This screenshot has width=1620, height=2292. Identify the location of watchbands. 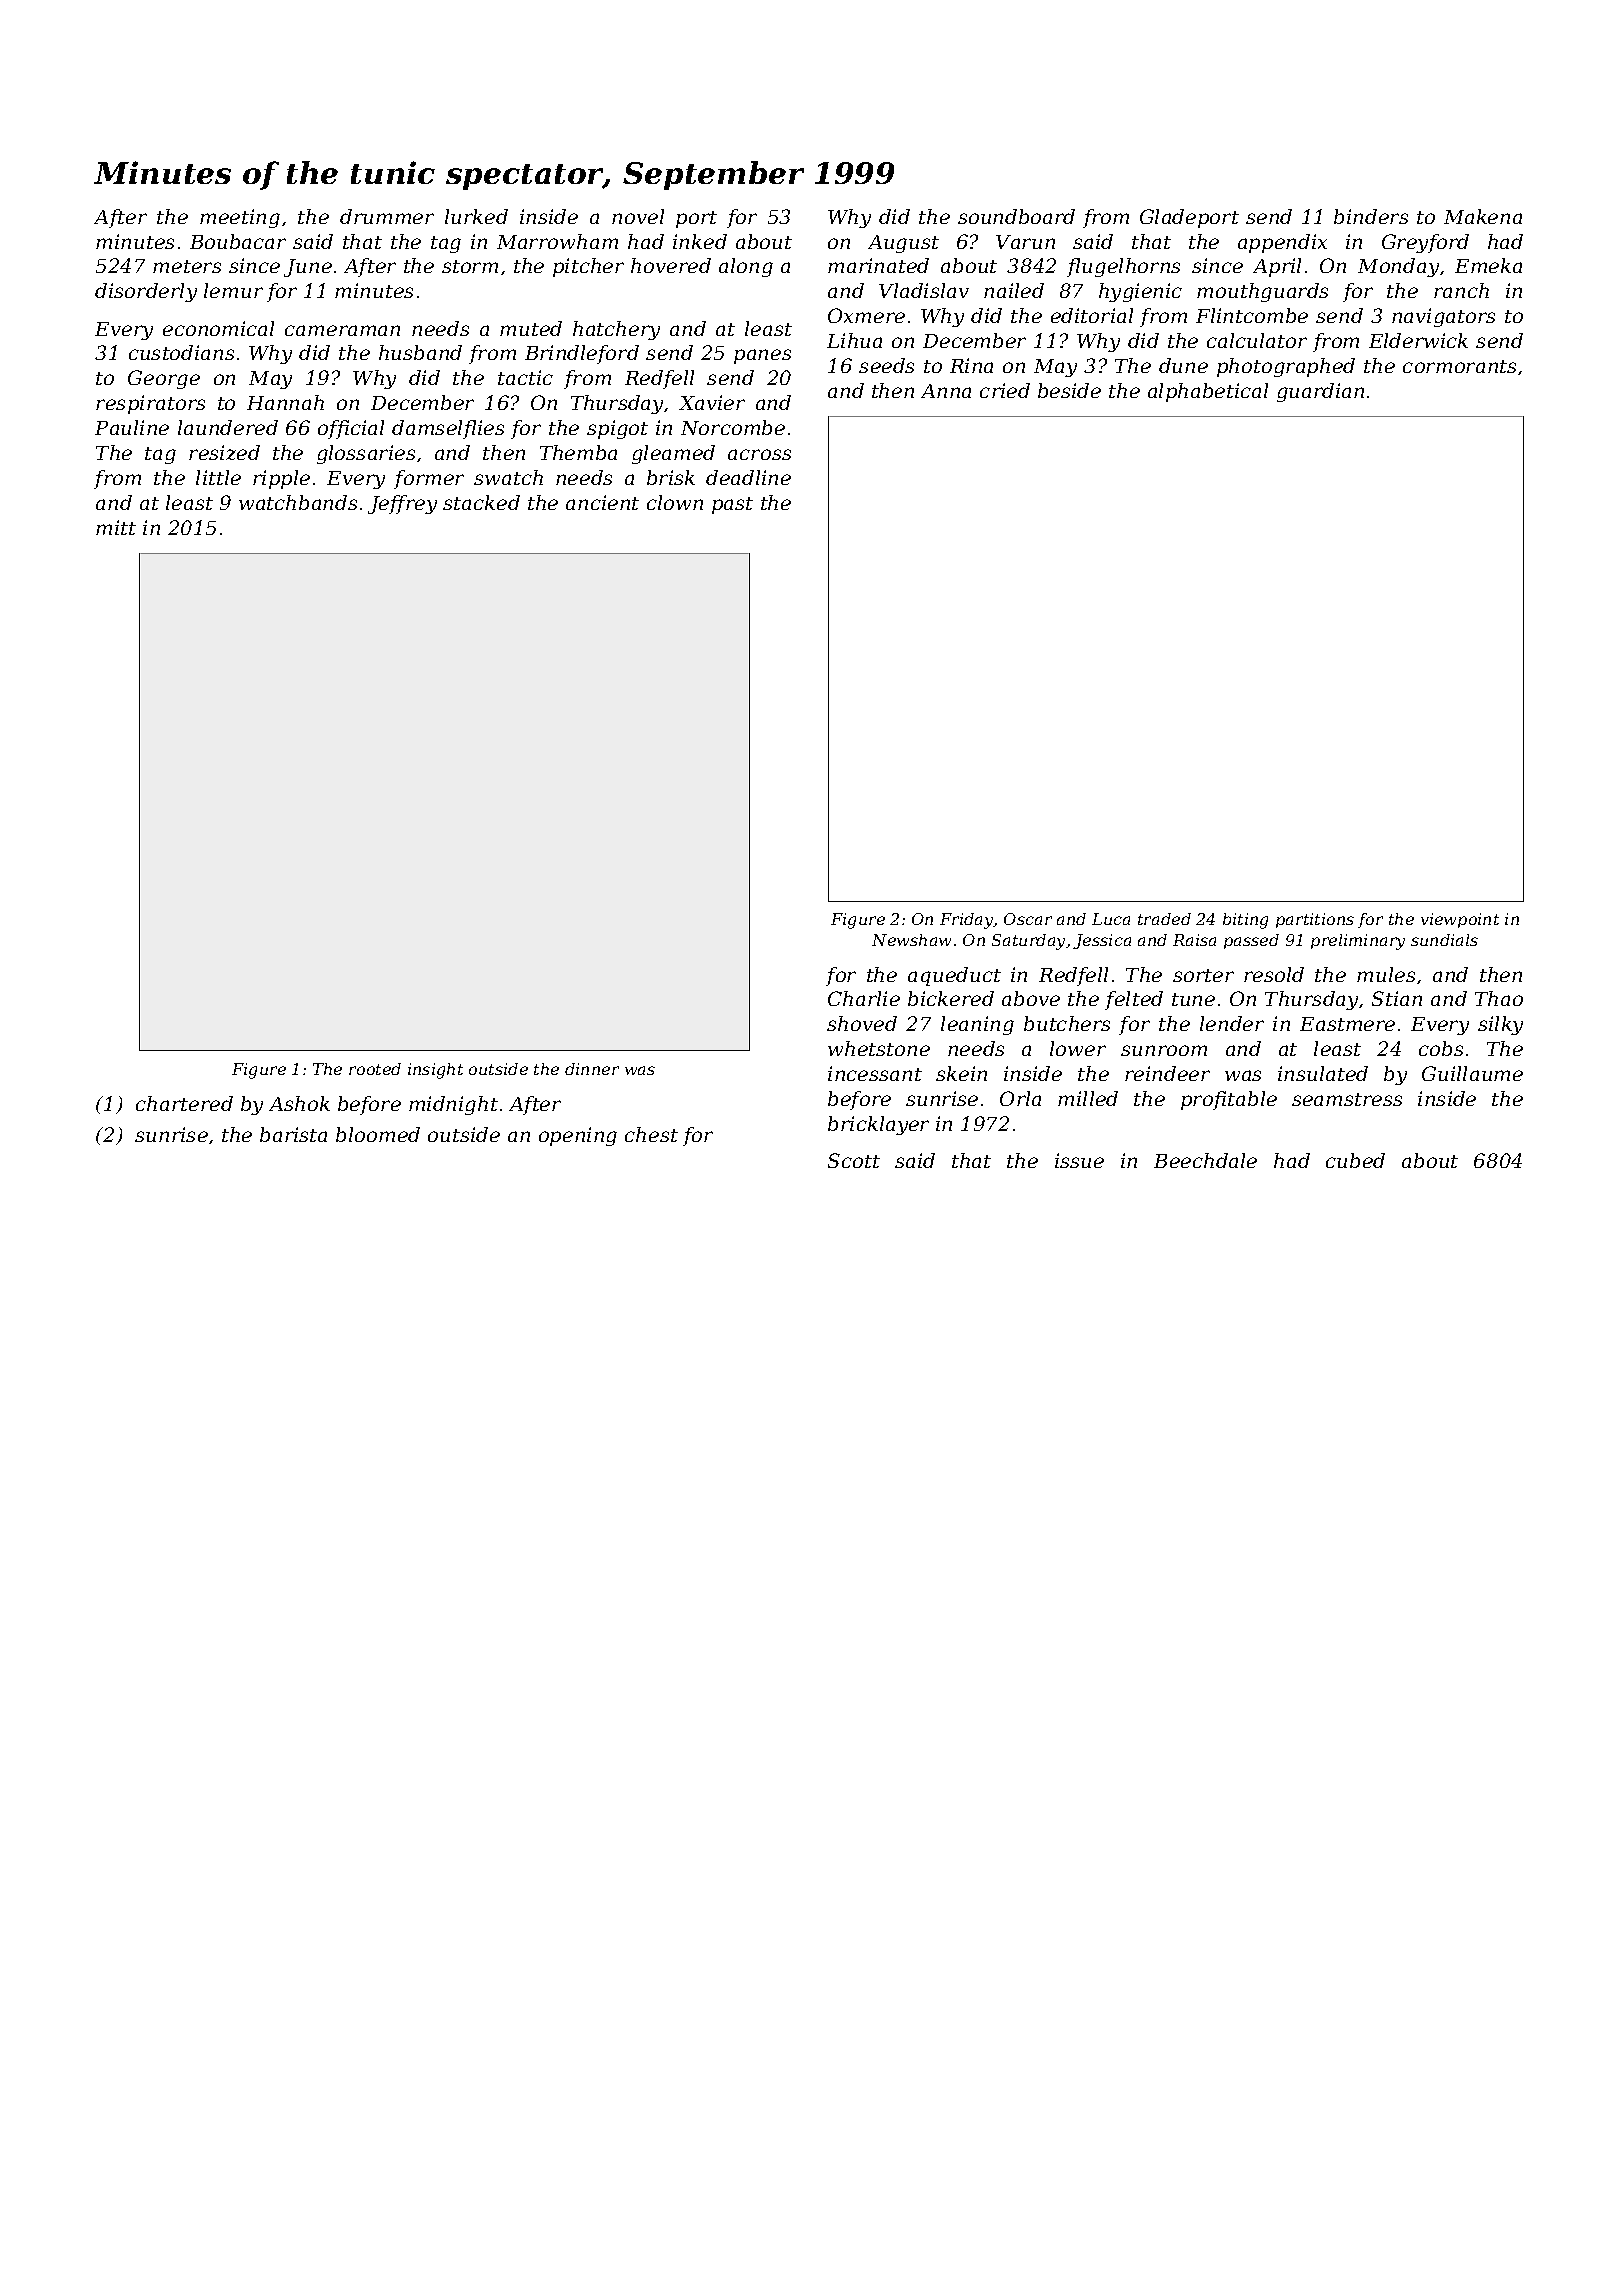
(298, 502).
